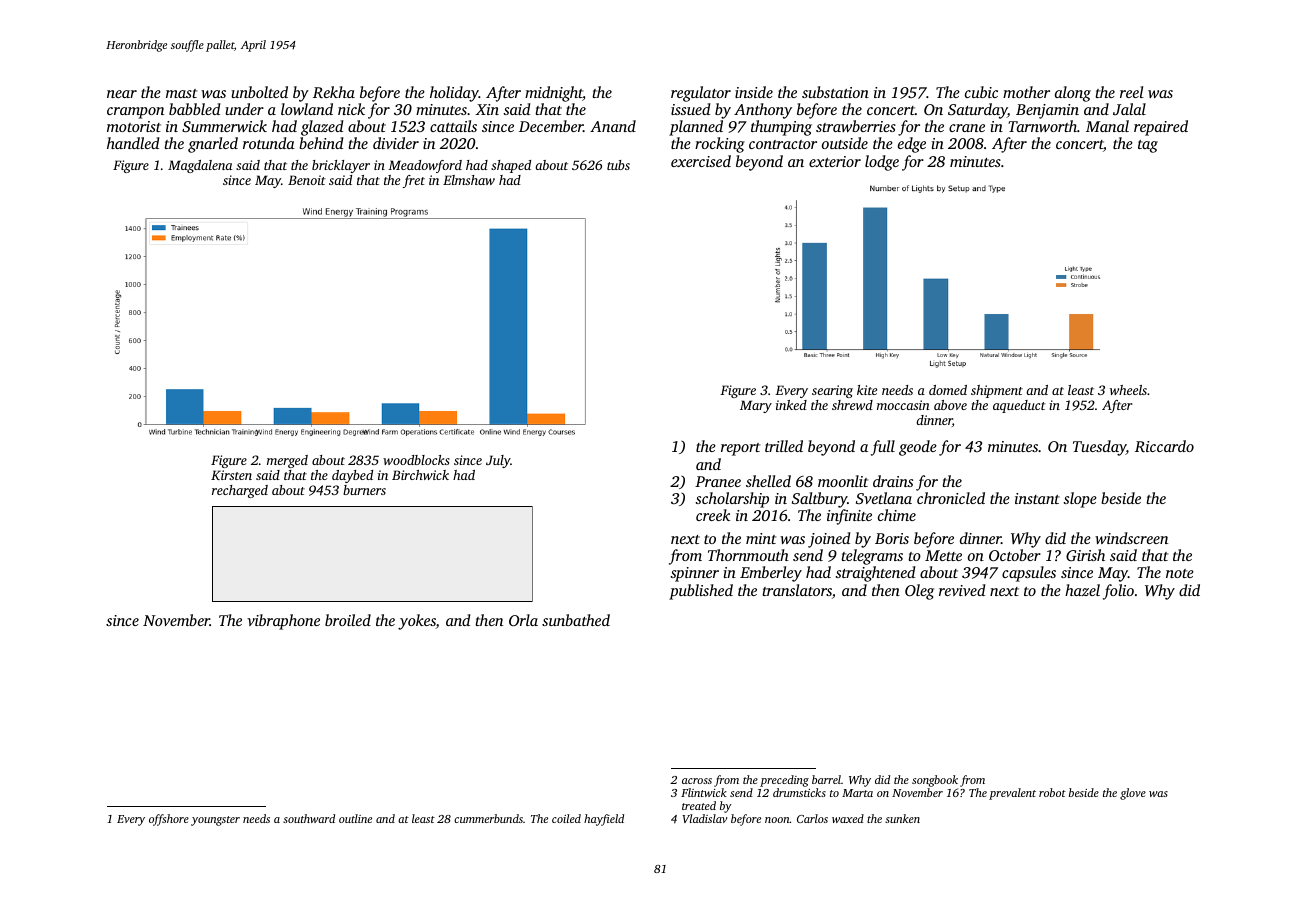  I want to click on lodge, so click(882, 163).
